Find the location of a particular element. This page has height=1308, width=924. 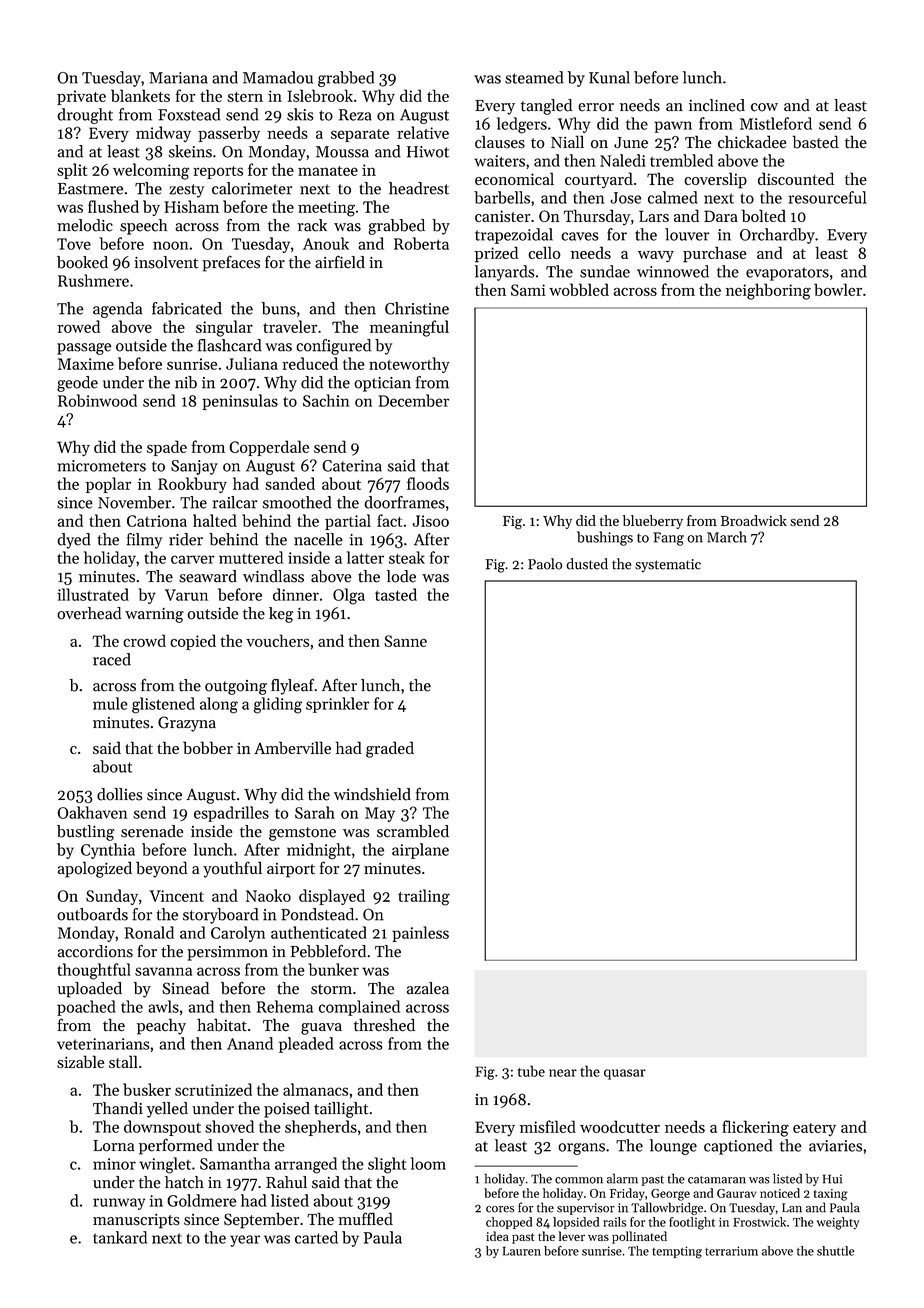

reports is located at coordinates (218, 172).
